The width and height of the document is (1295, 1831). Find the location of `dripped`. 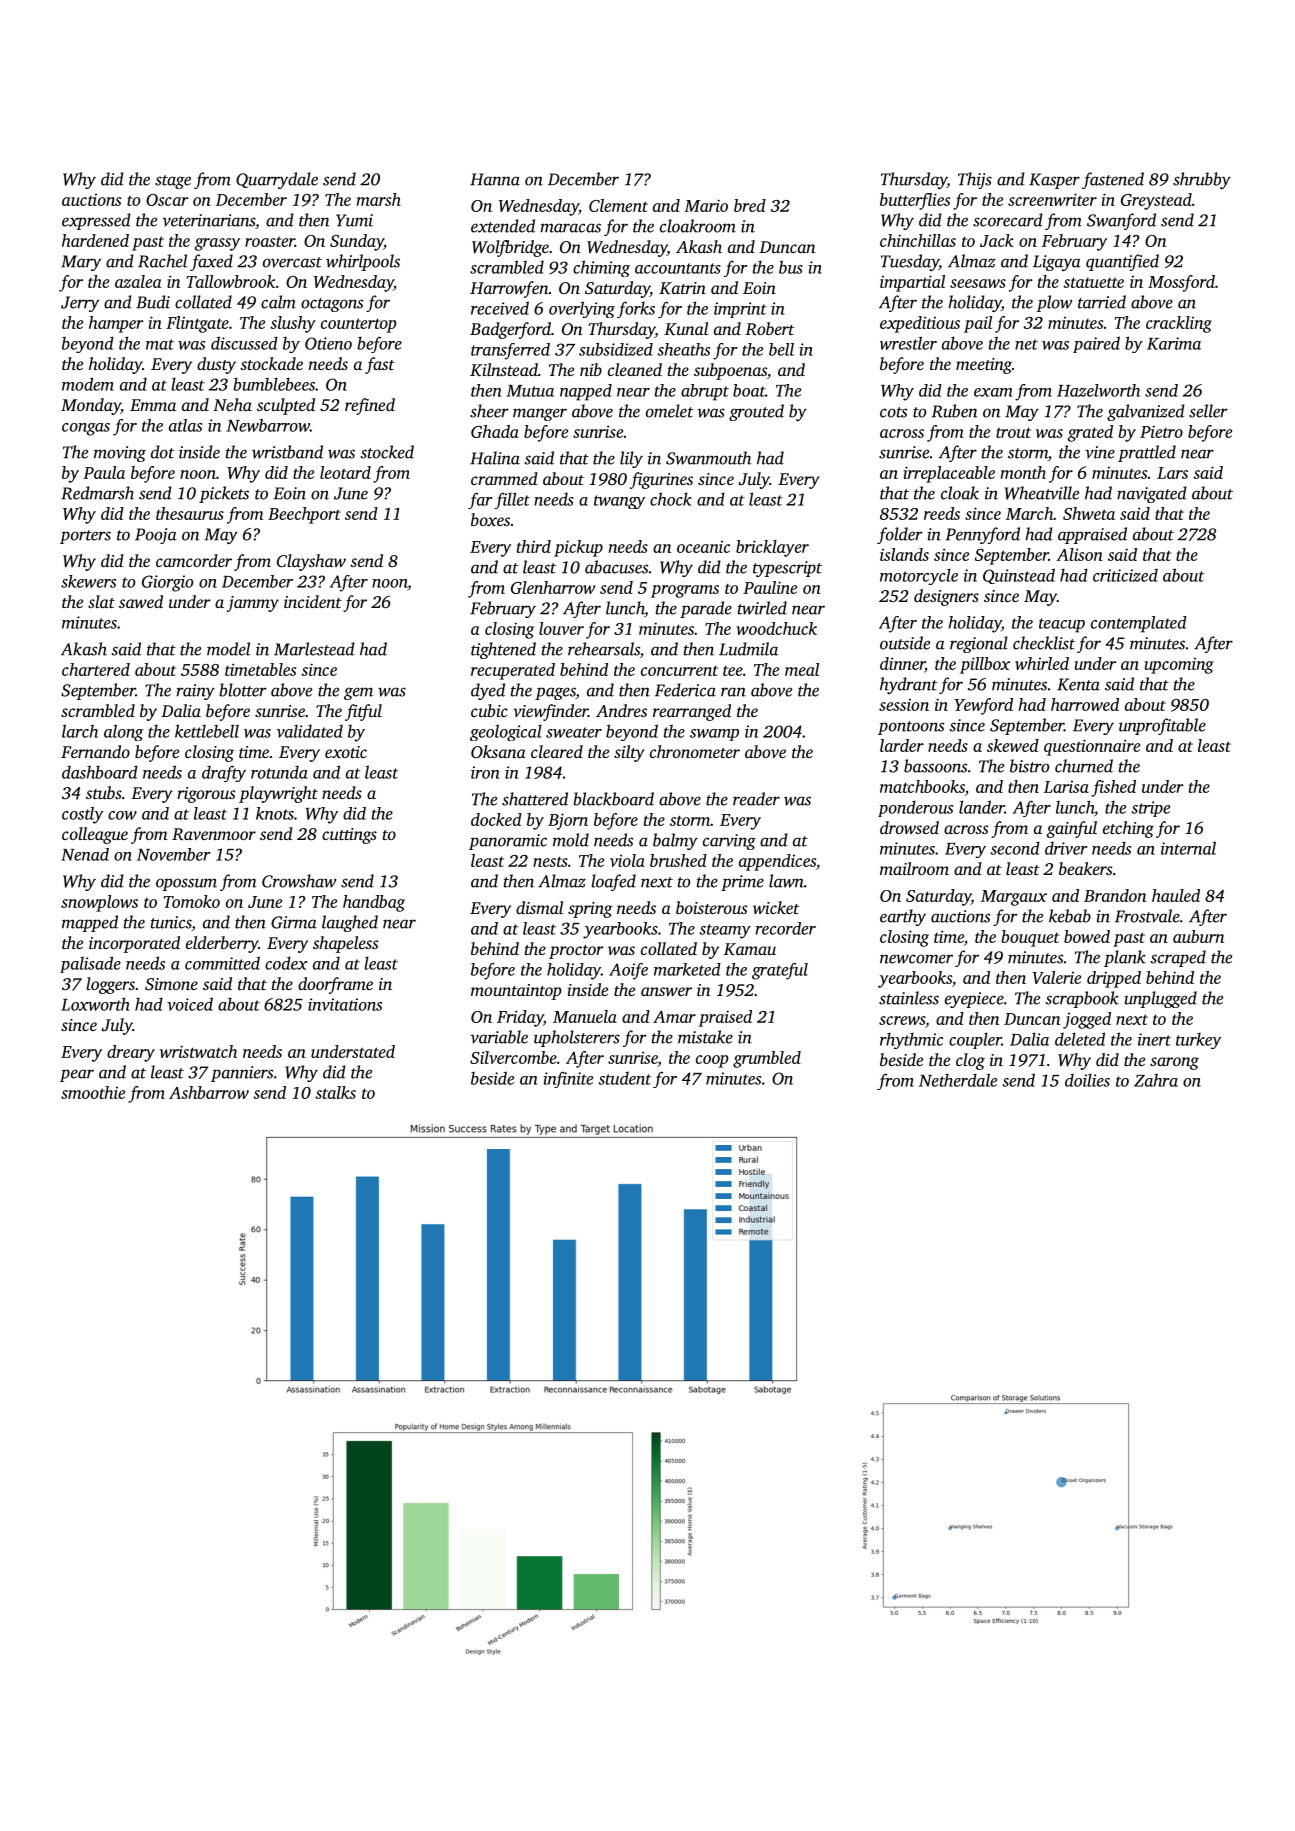

dripped is located at coordinates (1114, 979).
